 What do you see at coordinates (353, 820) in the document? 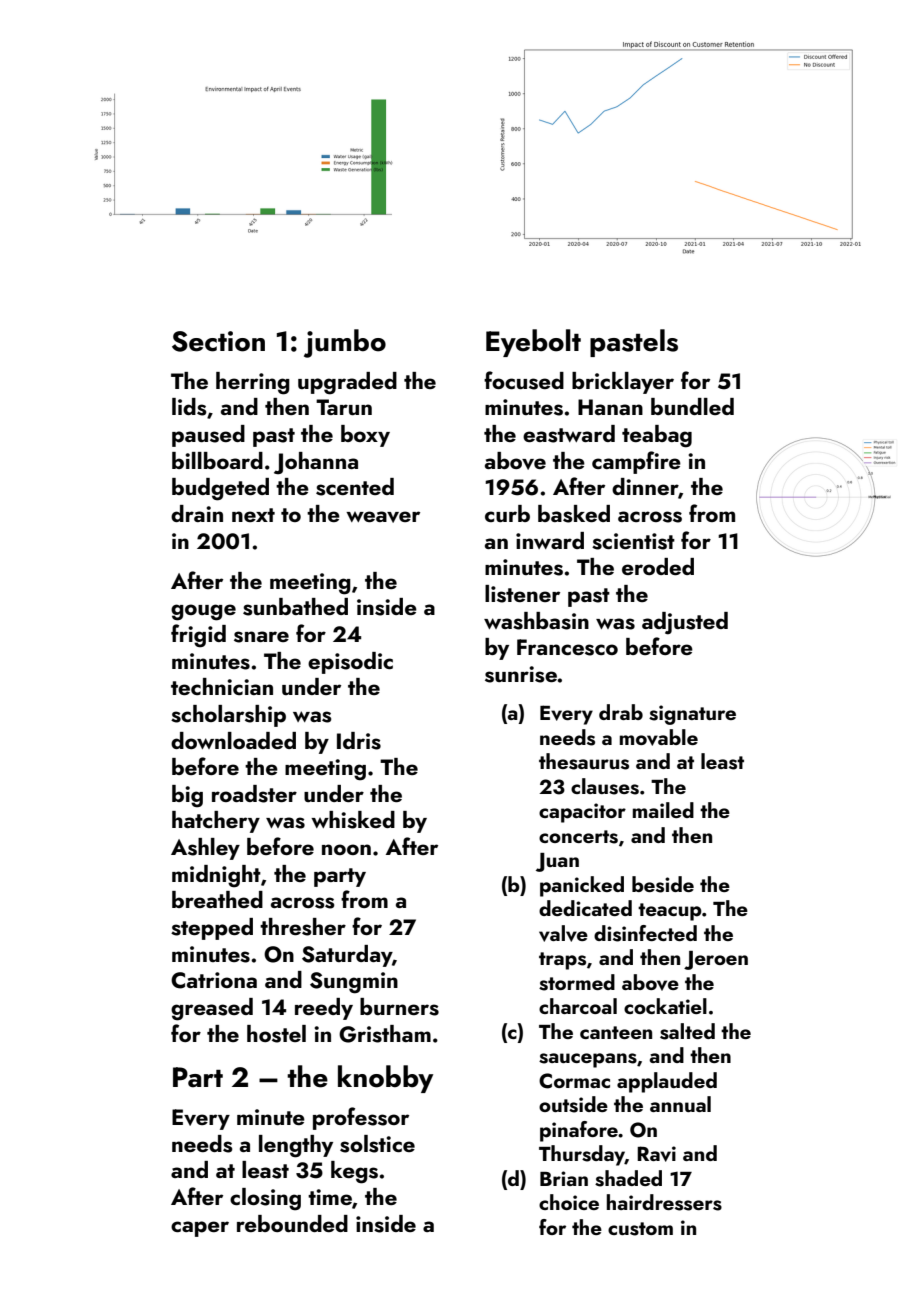
I see `whisked` at bounding box center [353, 820].
